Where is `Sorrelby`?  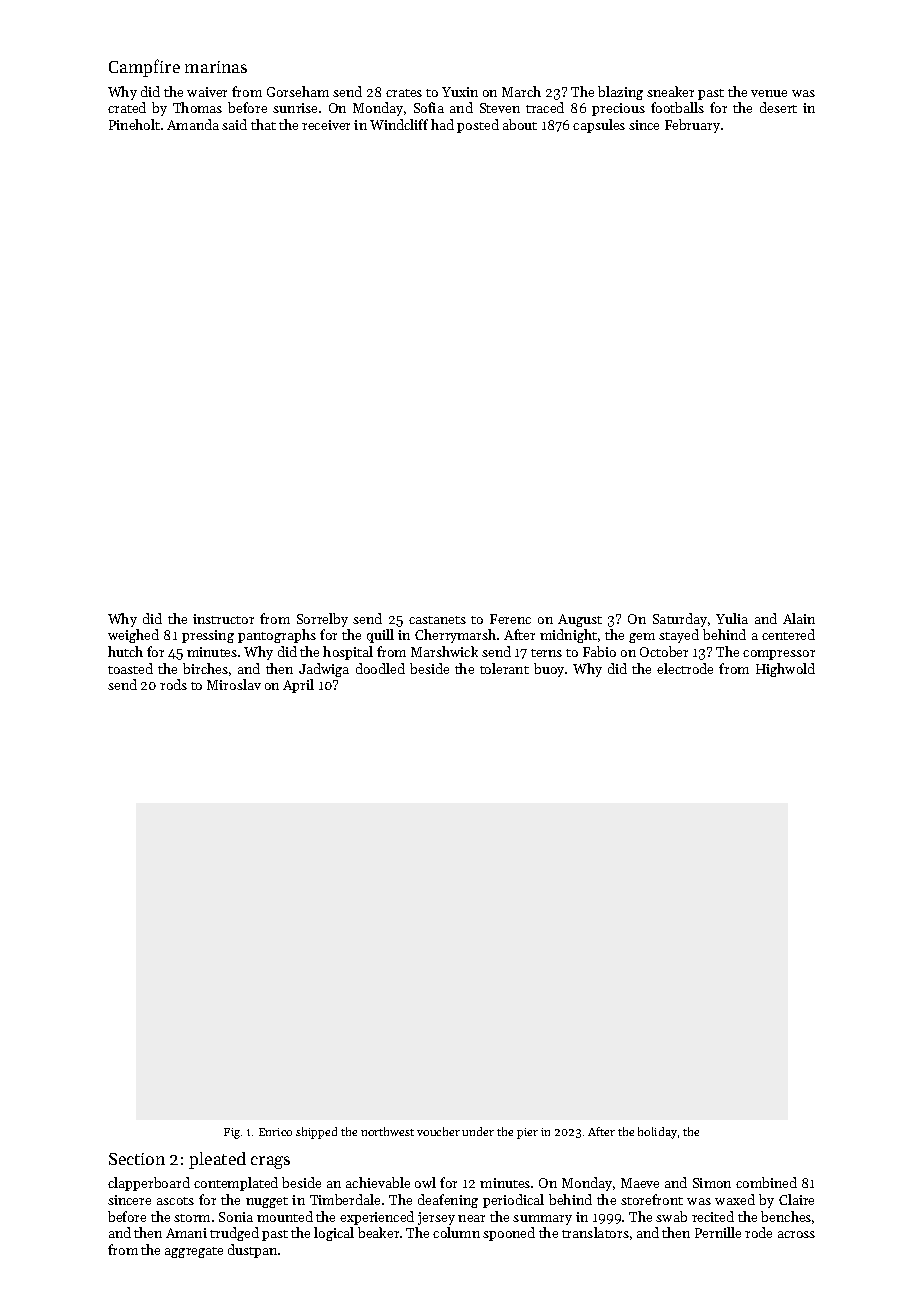 Sorrelby is located at coordinates (322, 620).
